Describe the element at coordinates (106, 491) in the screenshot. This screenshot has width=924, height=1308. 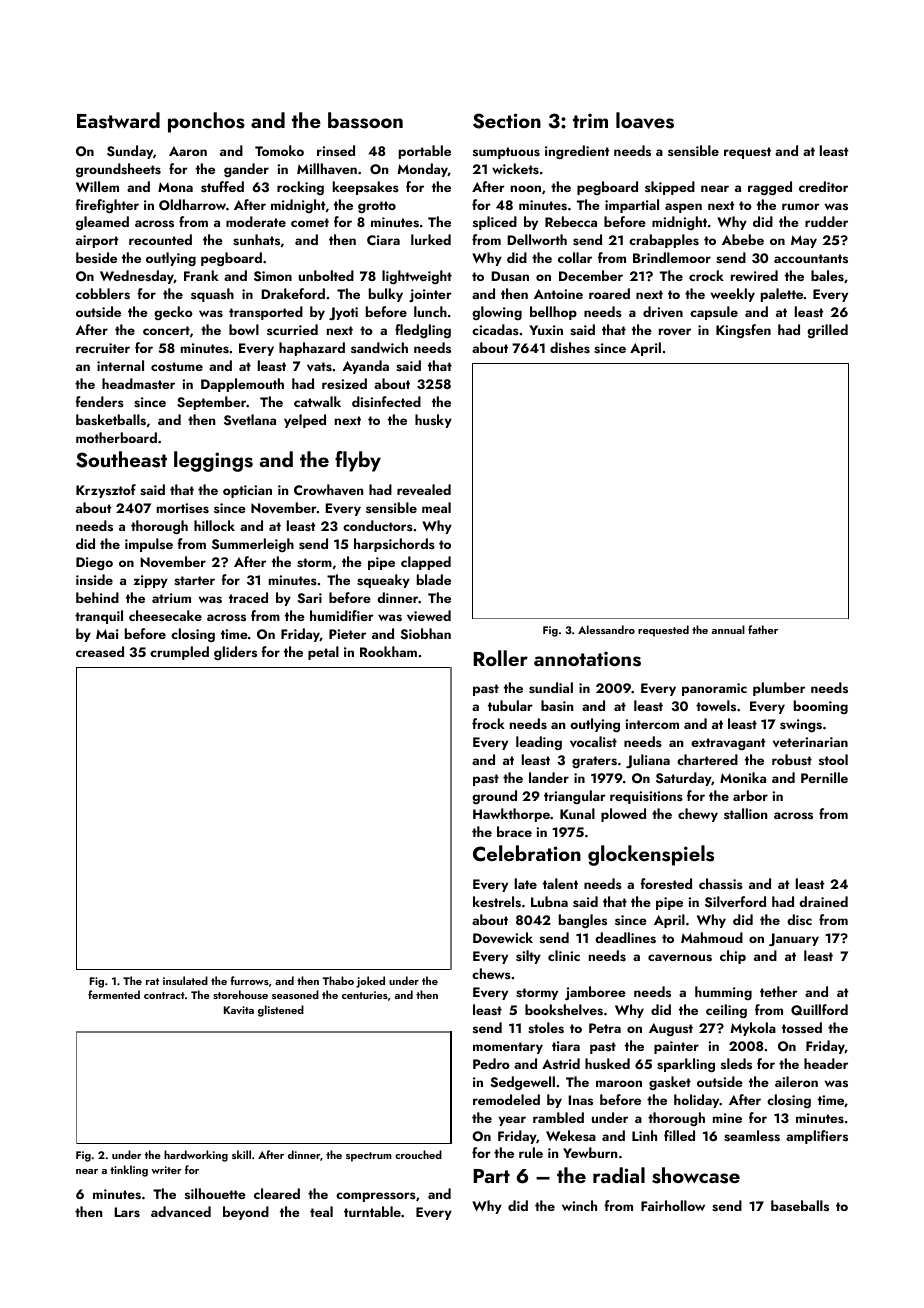
I see `Krzysztof` at that location.
